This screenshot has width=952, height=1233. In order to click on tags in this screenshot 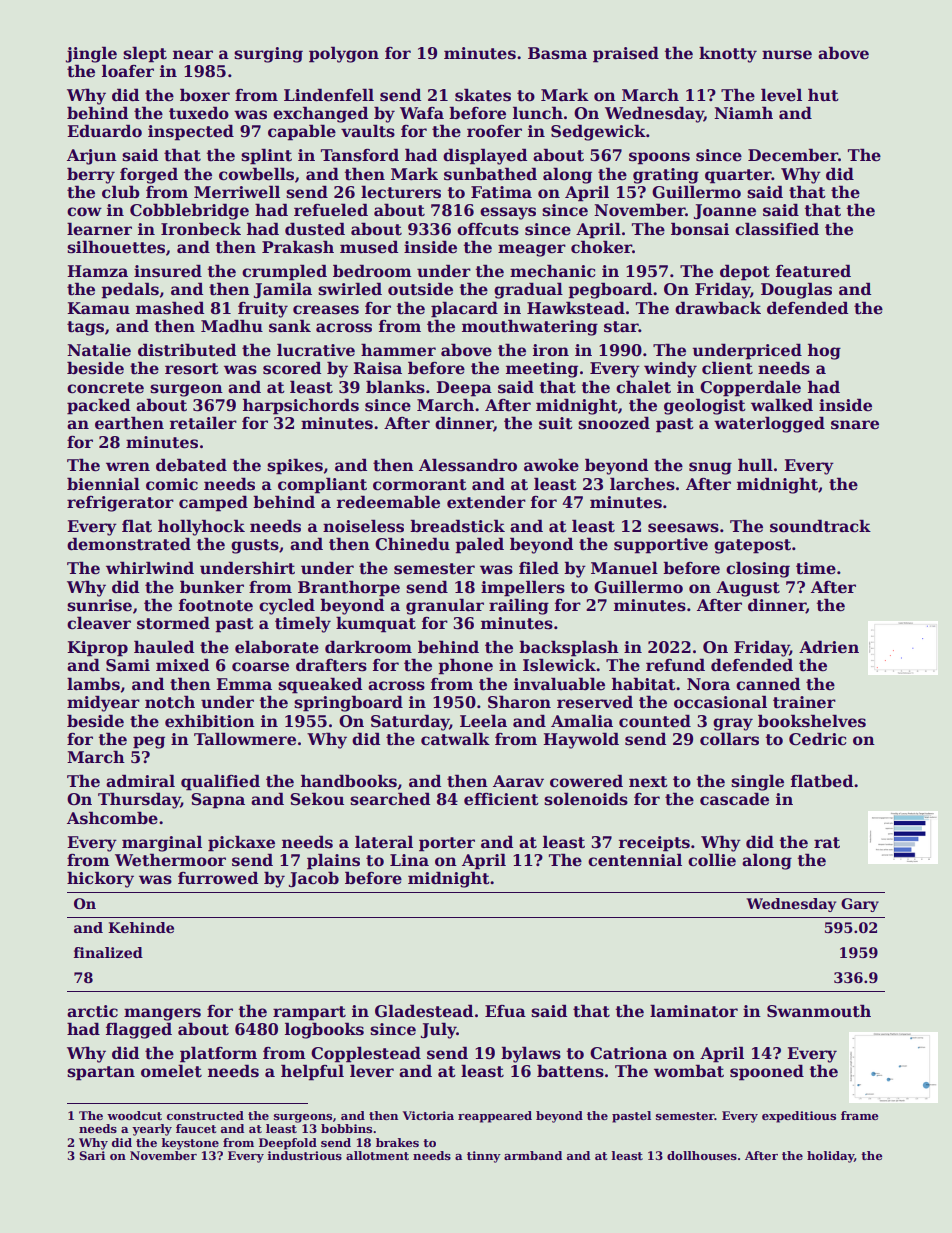, I will do `click(85, 328)`.
